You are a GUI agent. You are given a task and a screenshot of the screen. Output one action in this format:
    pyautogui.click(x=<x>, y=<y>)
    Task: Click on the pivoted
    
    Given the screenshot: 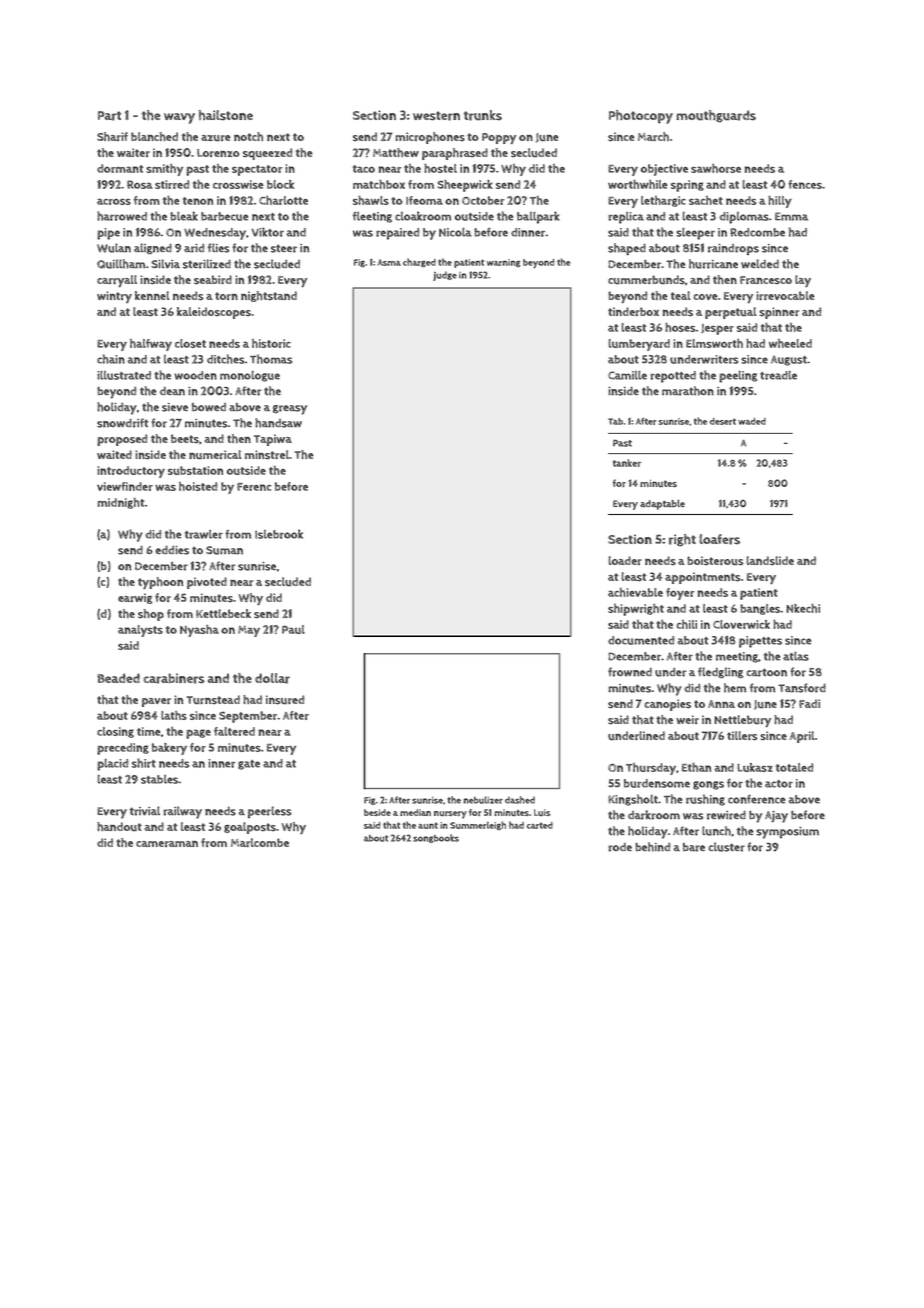 What is the action you would take?
    pyautogui.click(x=207, y=583)
